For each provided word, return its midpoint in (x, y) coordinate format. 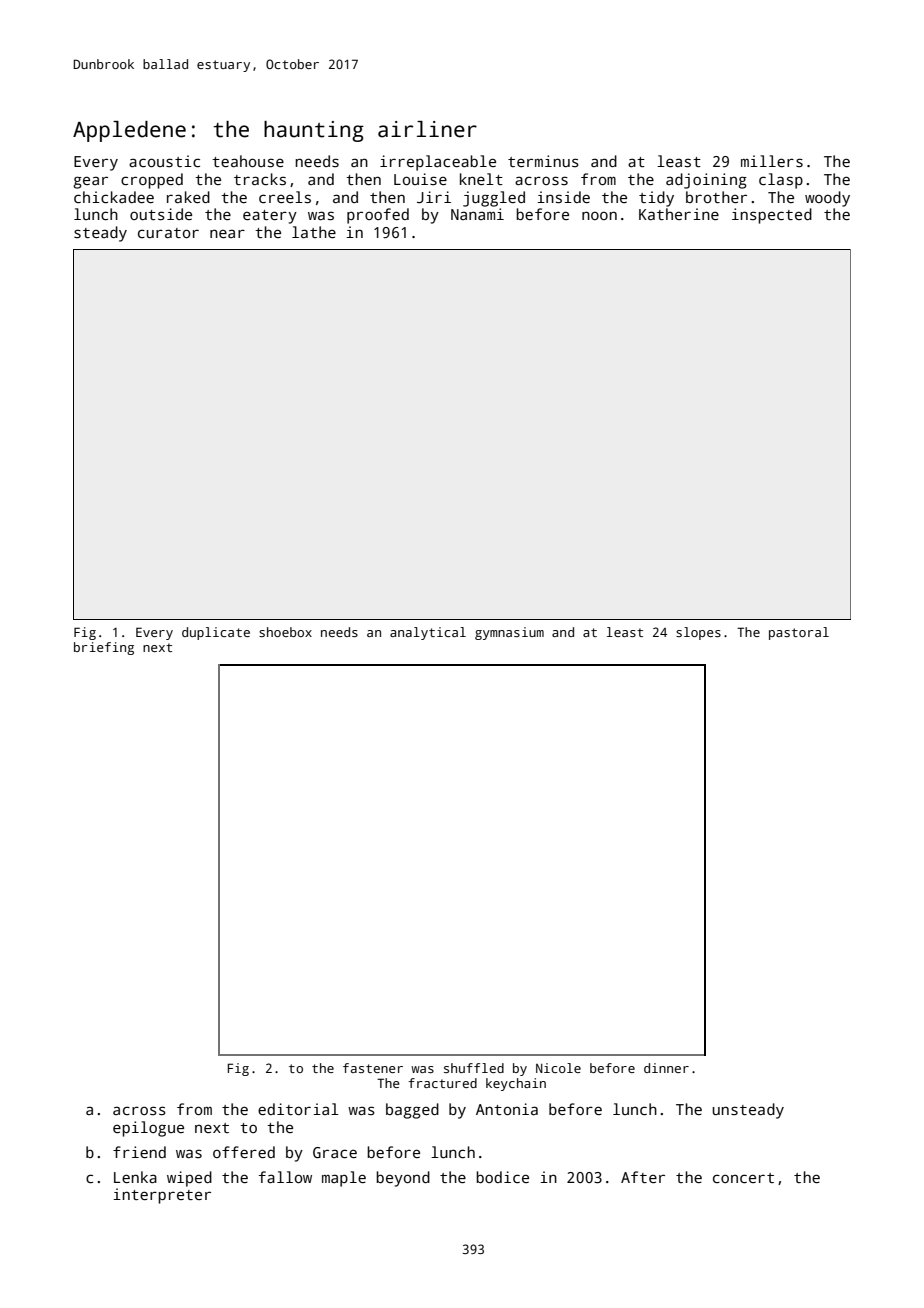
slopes (698, 633)
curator (168, 233)
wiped (189, 1179)
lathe (314, 232)
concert (743, 1178)
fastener (373, 1068)
